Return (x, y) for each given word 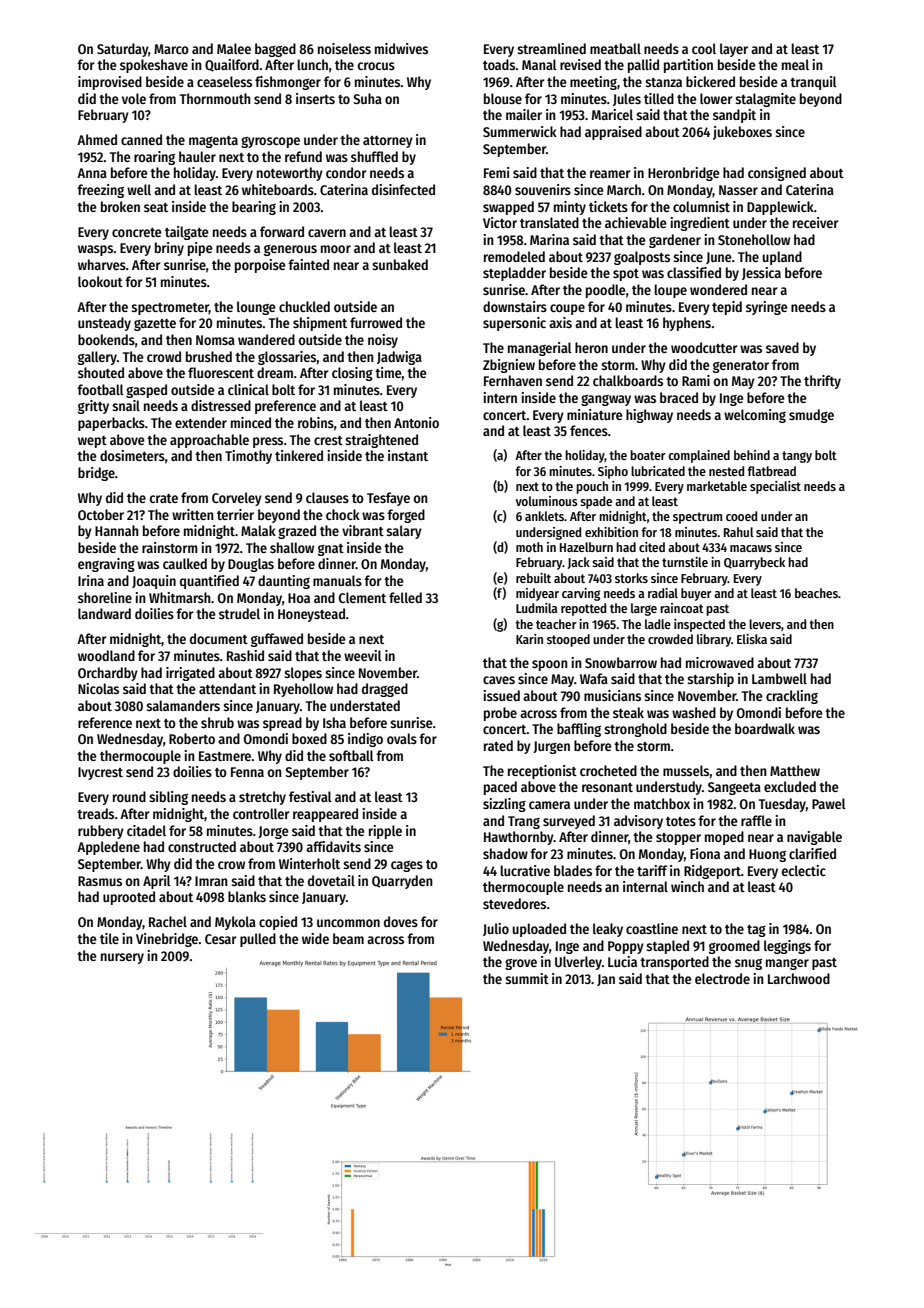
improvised (110, 83)
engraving (106, 565)
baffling (579, 730)
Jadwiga (399, 358)
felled (405, 597)
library (714, 640)
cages (407, 866)
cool (704, 48)
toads (499, 64)
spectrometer (170, 309)
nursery (122, 958)
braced (679, 397)
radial (663, 593)
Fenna (247, 772)
